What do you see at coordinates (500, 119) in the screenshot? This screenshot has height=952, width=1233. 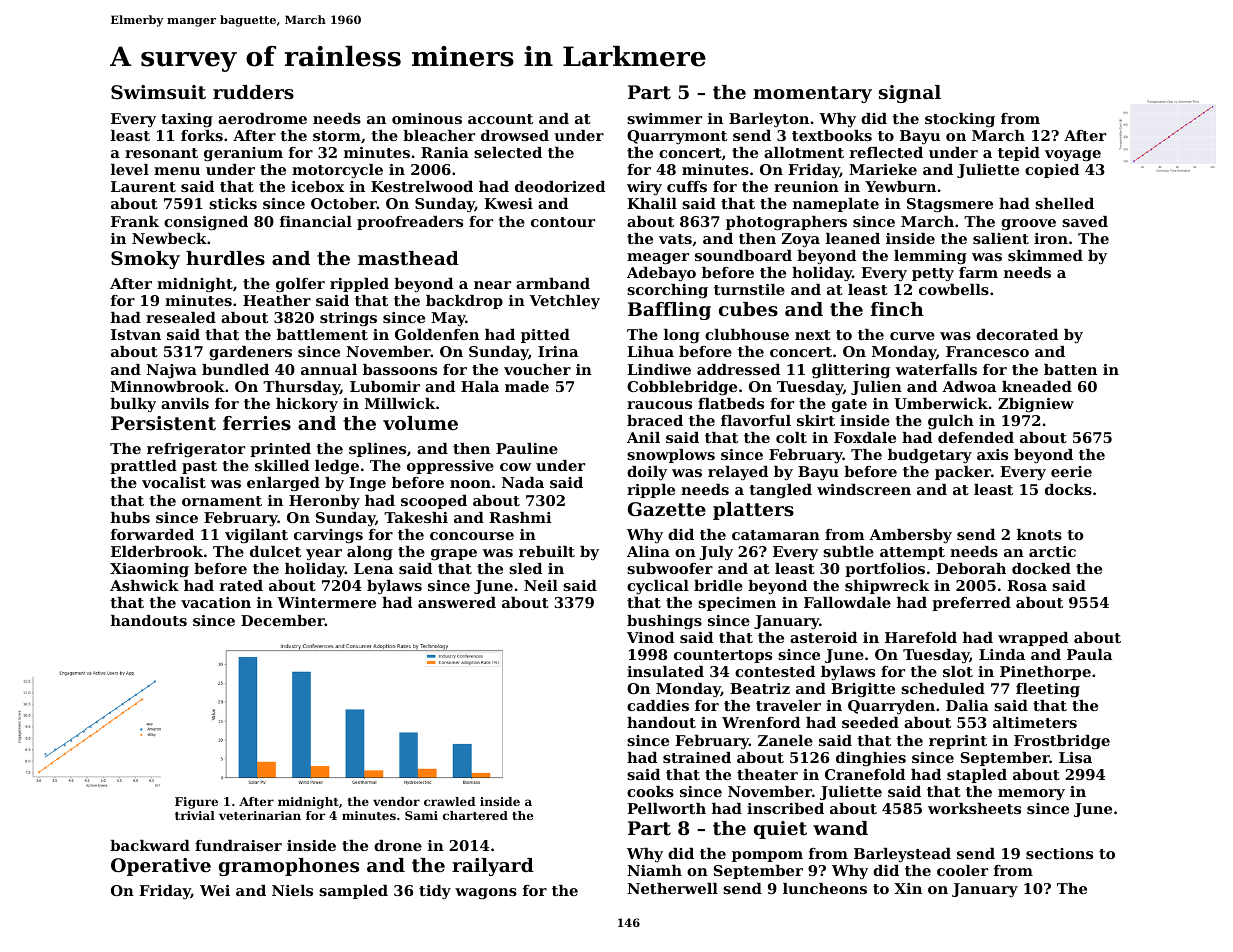 I see `account` at bounding box center [500, 119].
